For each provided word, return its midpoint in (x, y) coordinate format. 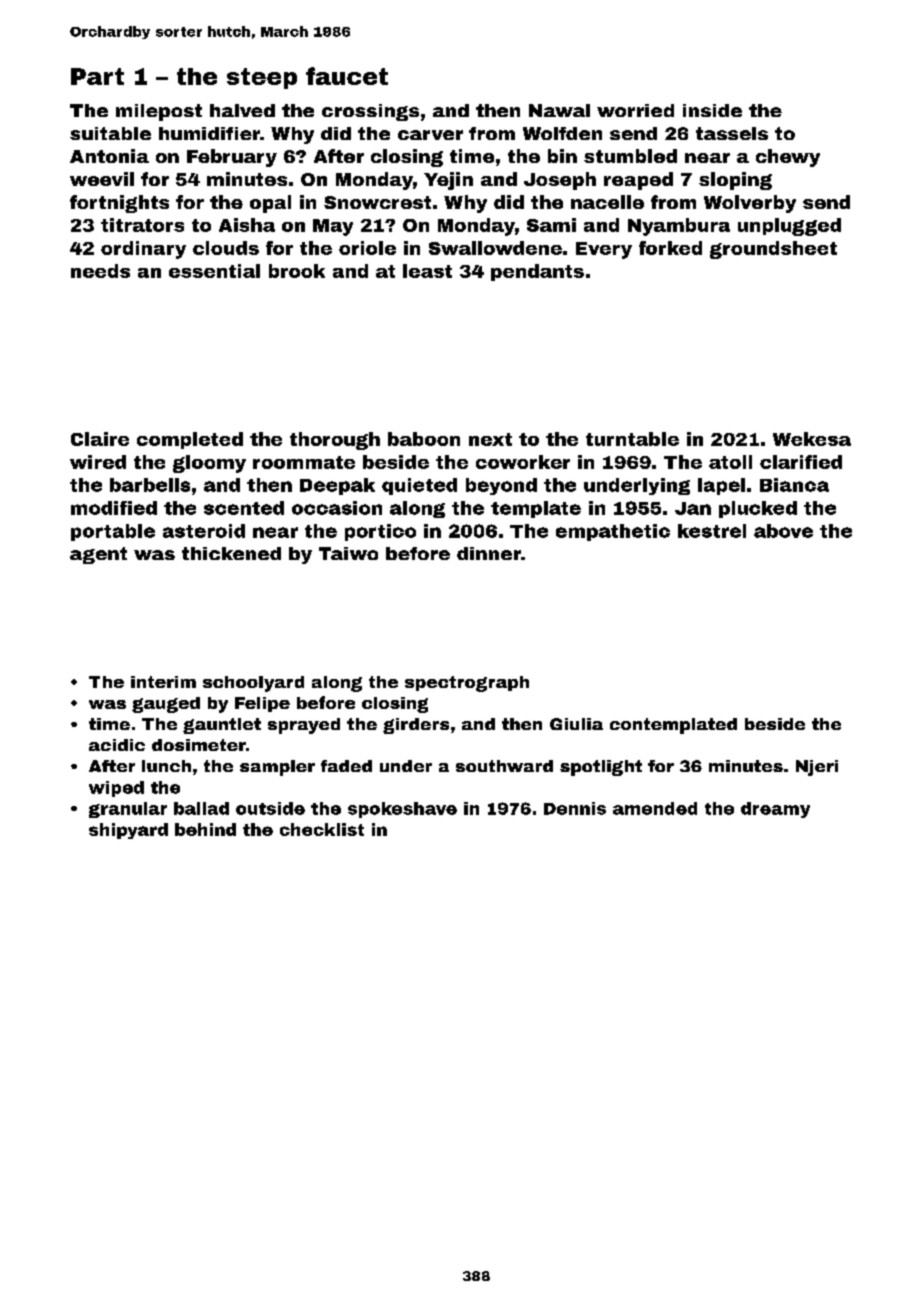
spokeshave (402, 810)
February (232, 158)
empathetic (613, 532)
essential (214, 271)
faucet (347, 76)
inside (712, 110)
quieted (419, 486)
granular (128, 810)
